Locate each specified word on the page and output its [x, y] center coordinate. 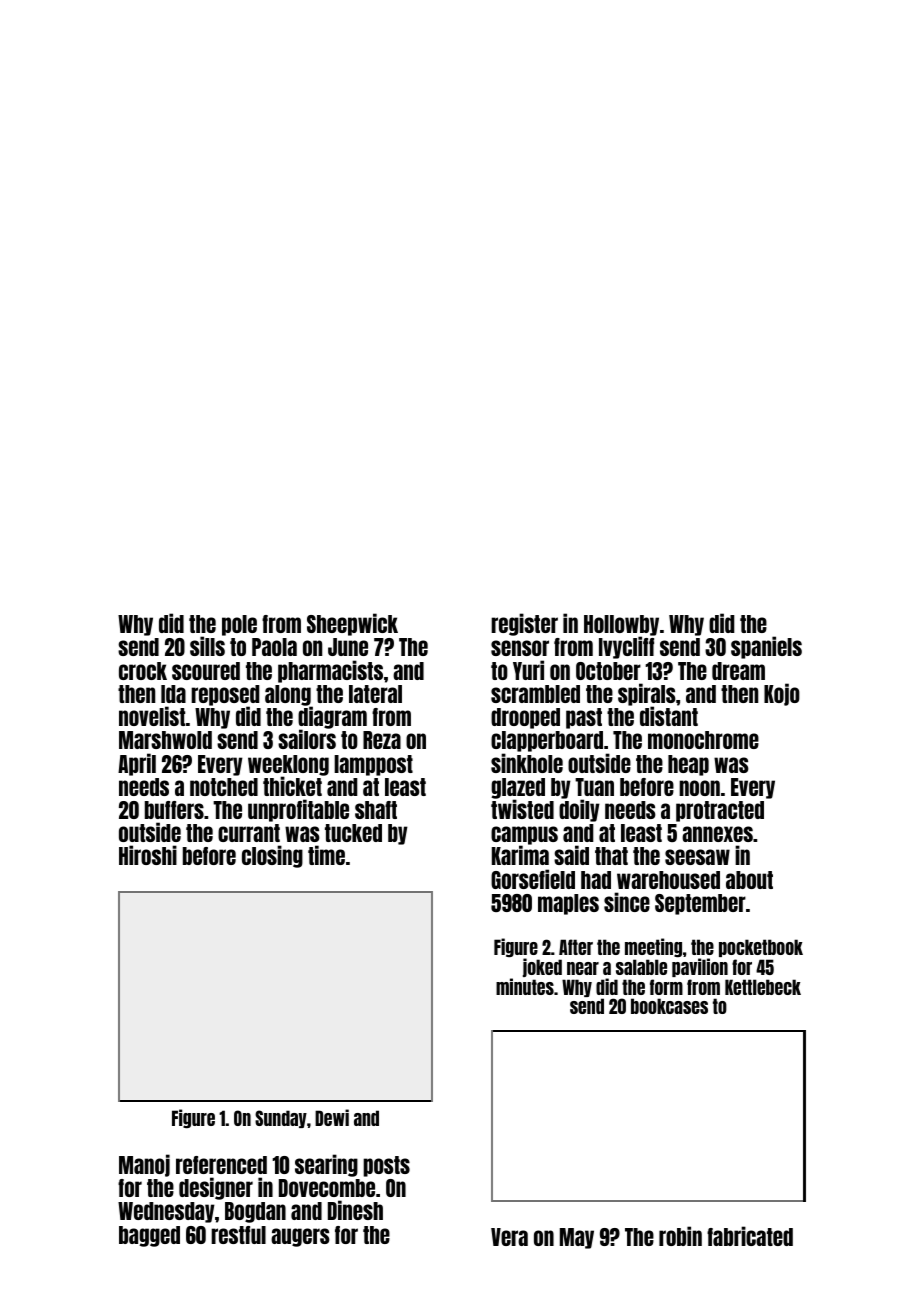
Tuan [594, 787]
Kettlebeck [763, 987]
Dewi [332, 1117]
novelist [152, 716]
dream [738, 671]
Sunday [281, 1119]
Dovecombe [327, 1188]
